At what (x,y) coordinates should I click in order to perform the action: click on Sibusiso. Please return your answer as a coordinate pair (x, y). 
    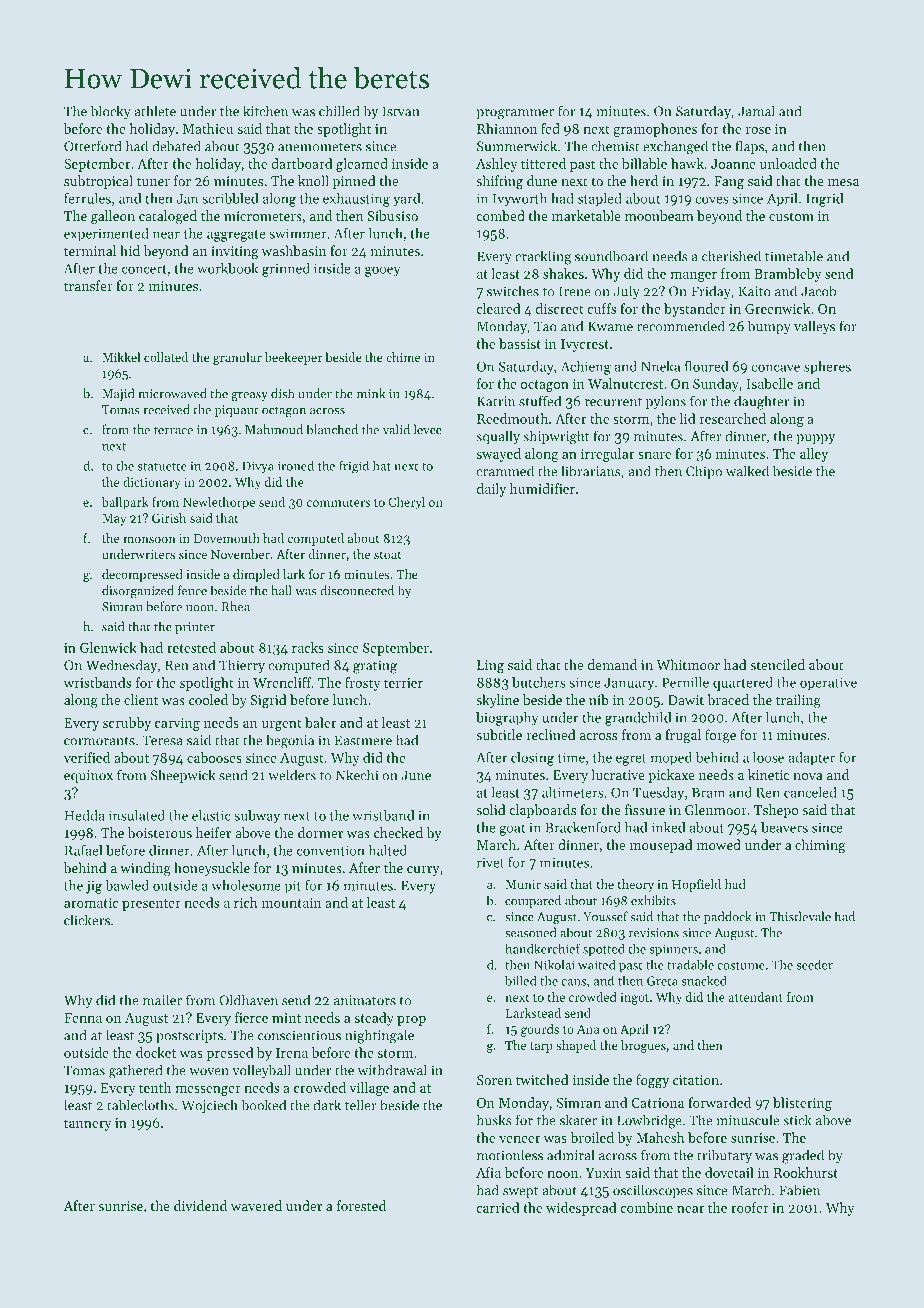
    Looking at the image, I should click on (393, 215).
